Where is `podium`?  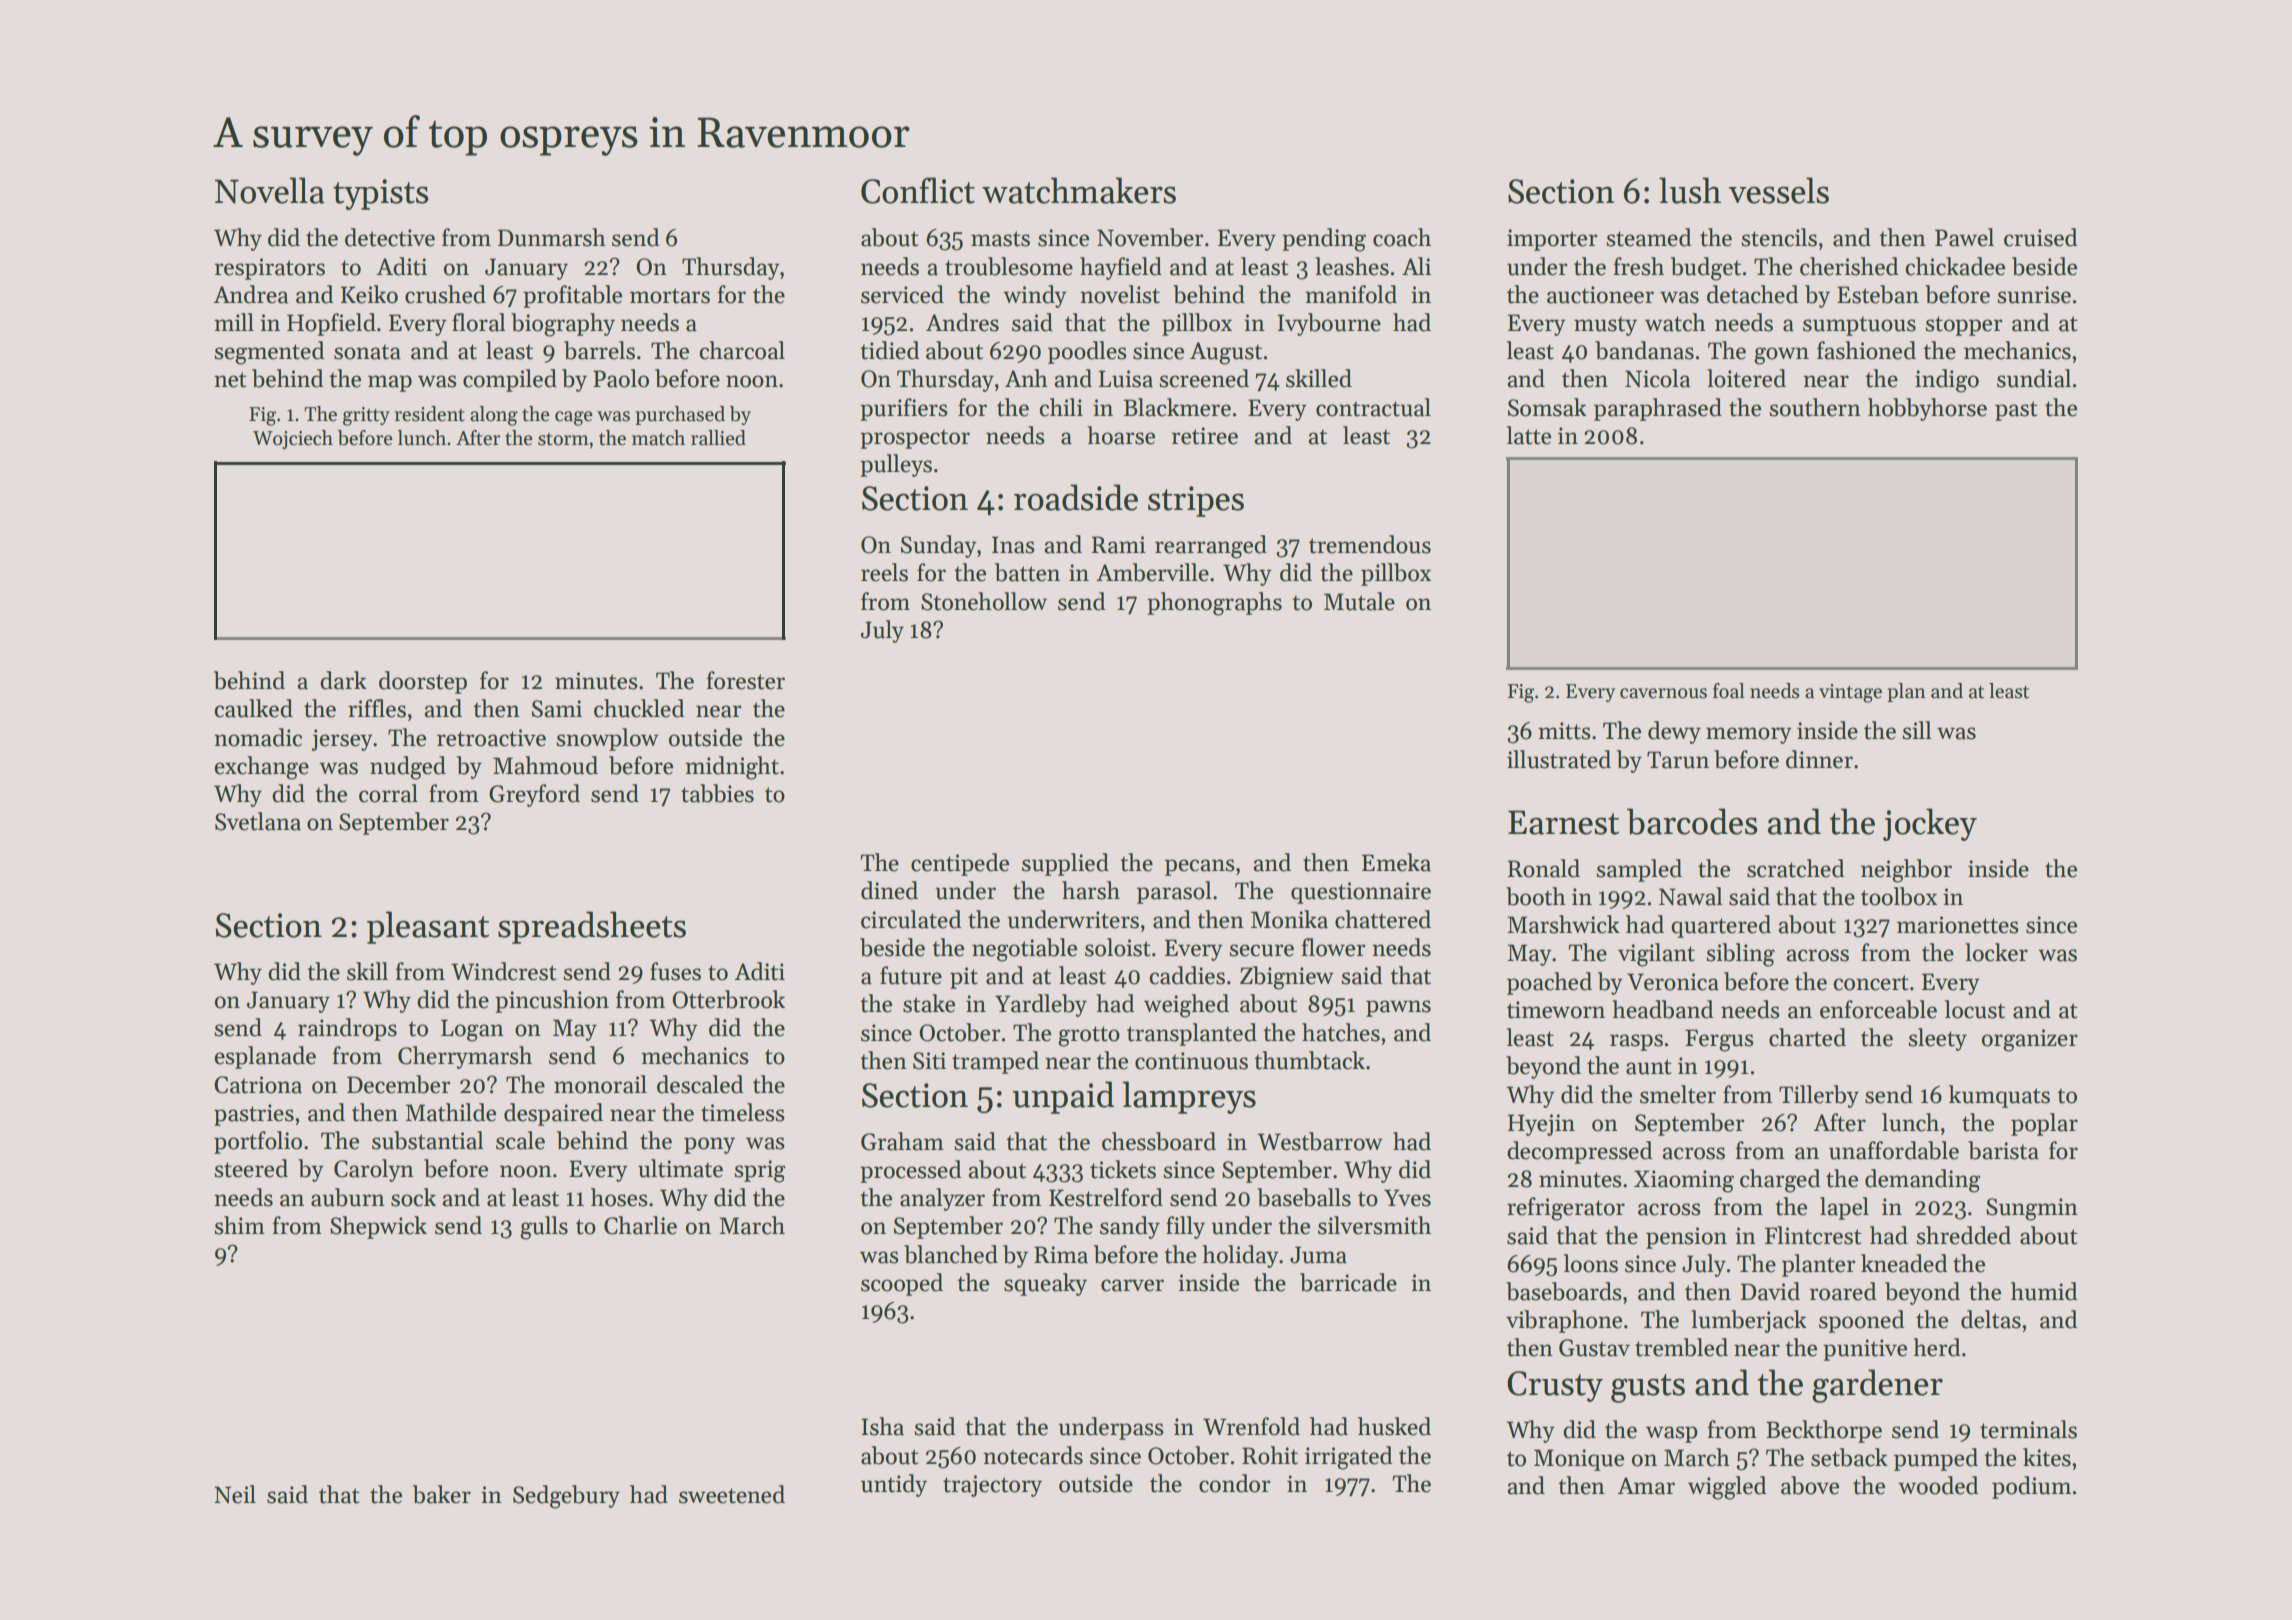 podium is located at coordinates (2031, 1487).
